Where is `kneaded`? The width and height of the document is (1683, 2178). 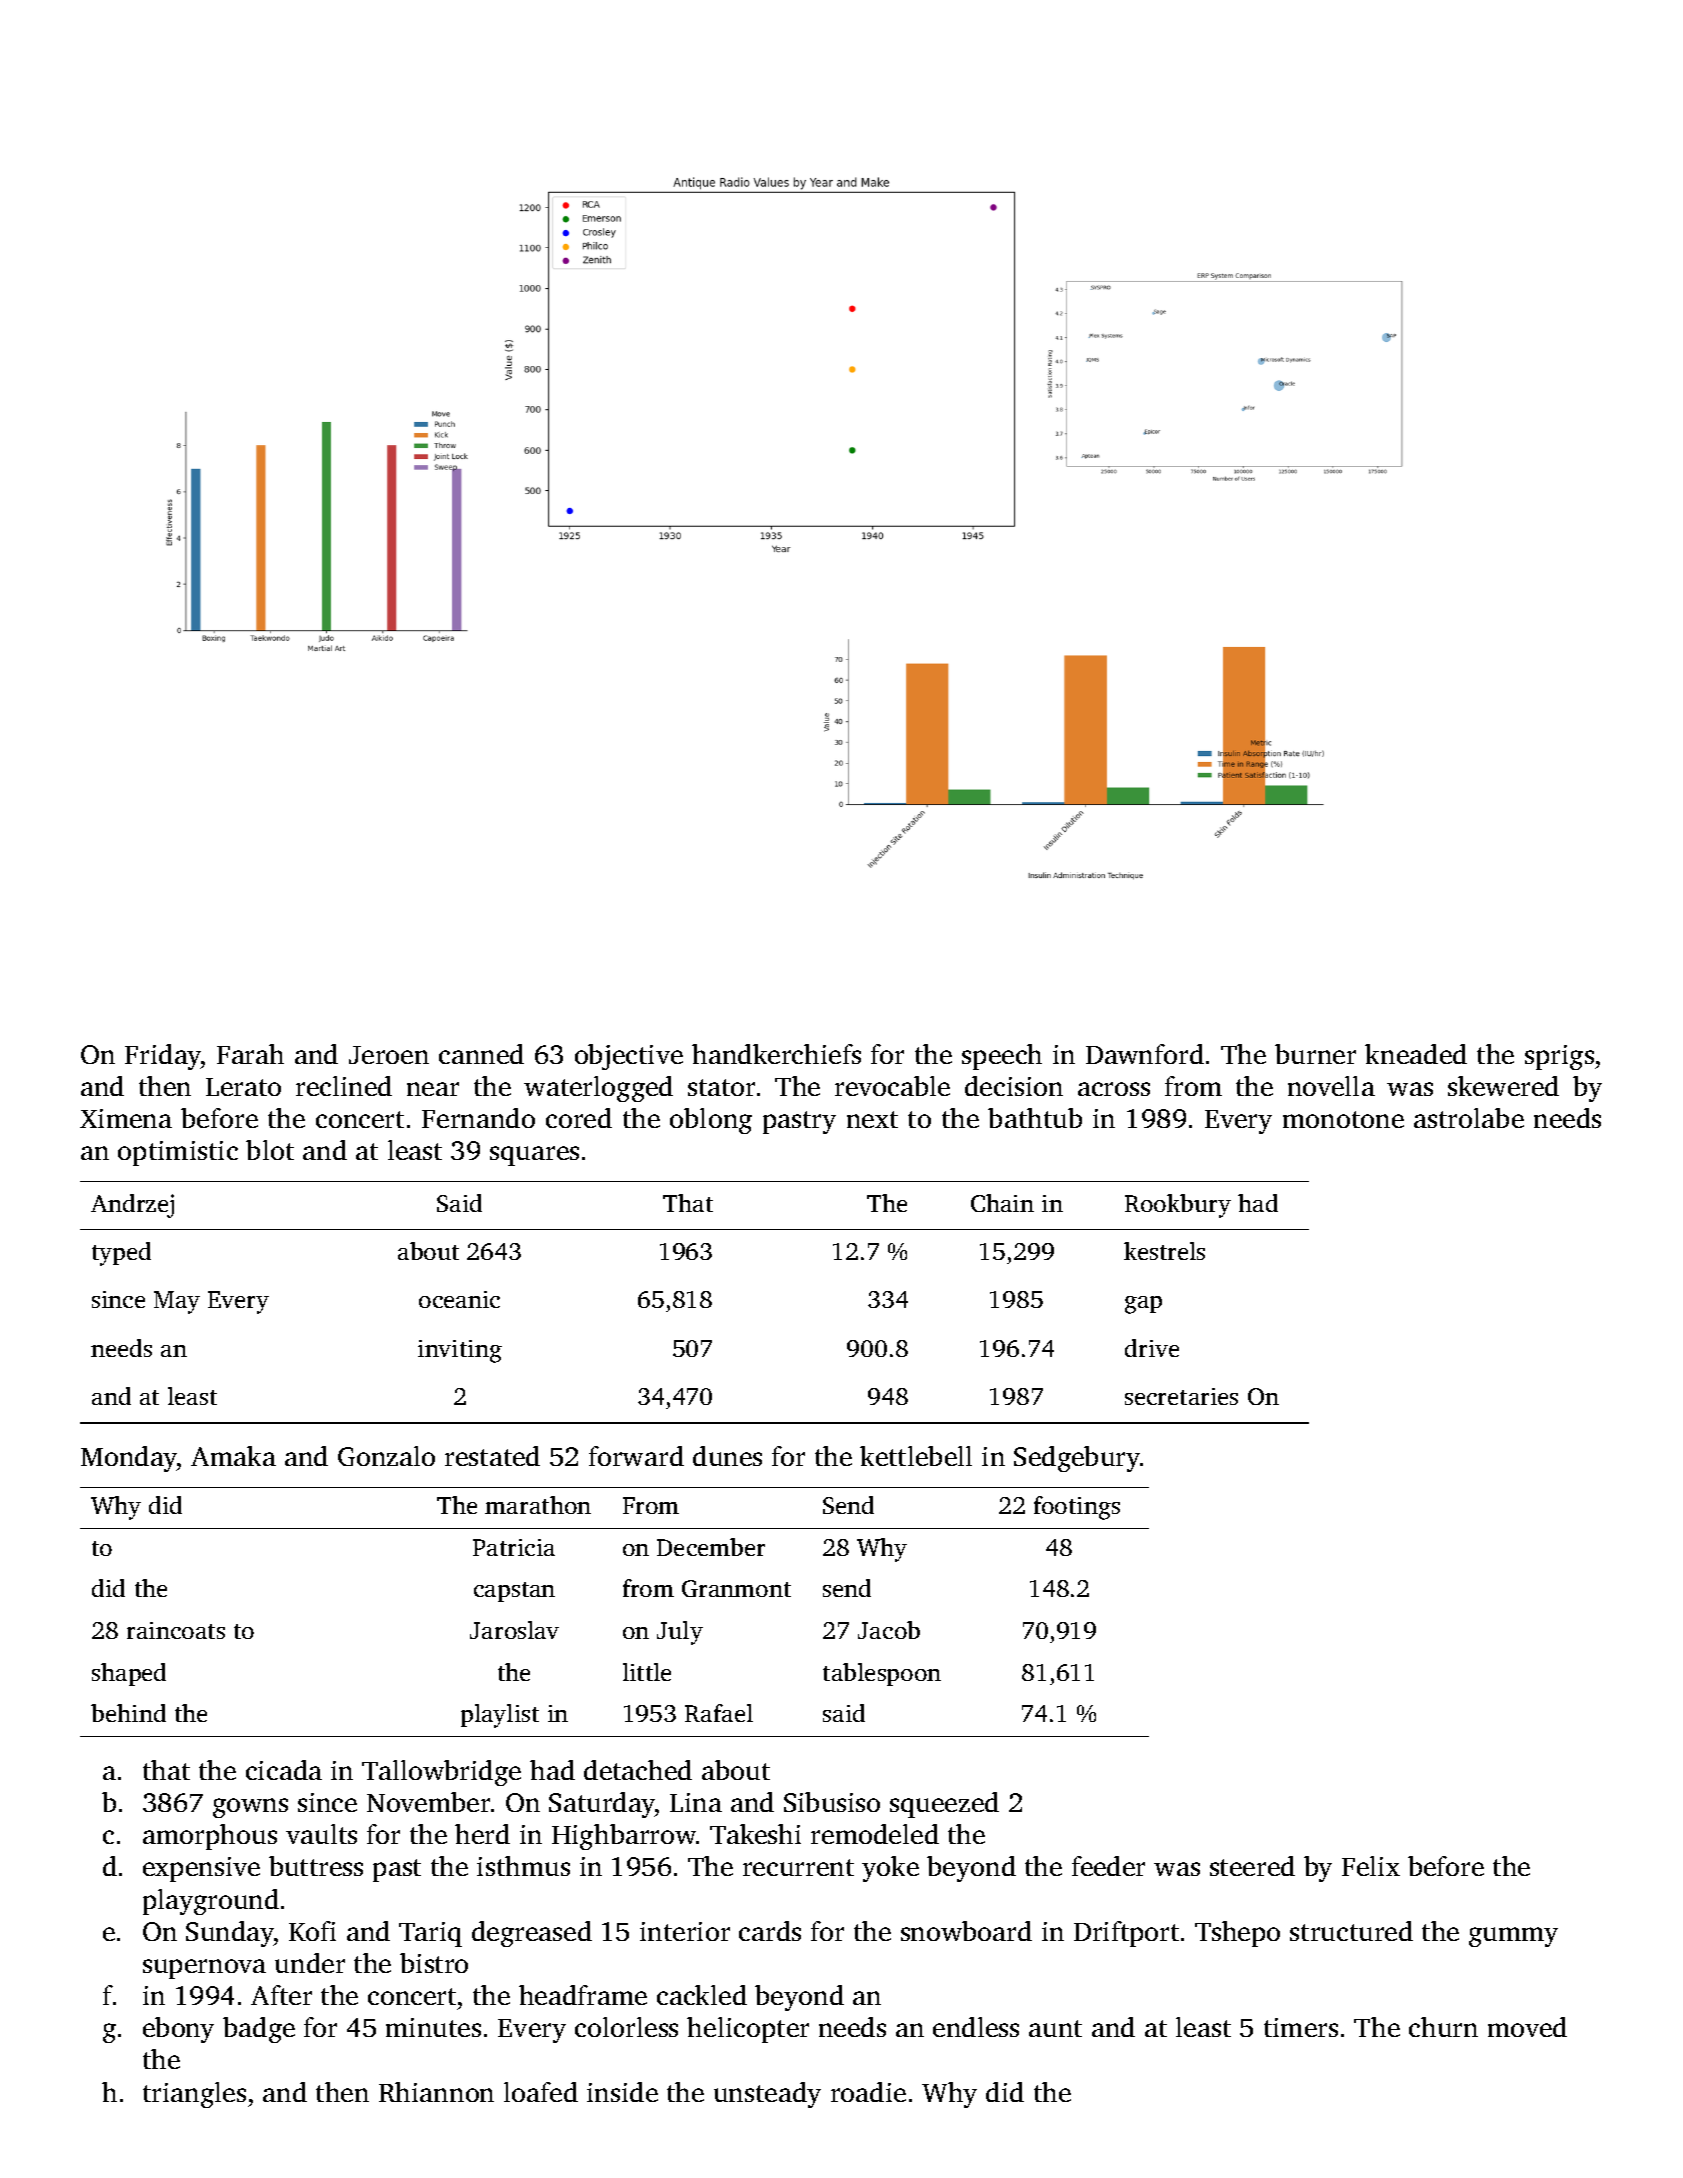
kneaded is located at coordinates (1416, 1054).
